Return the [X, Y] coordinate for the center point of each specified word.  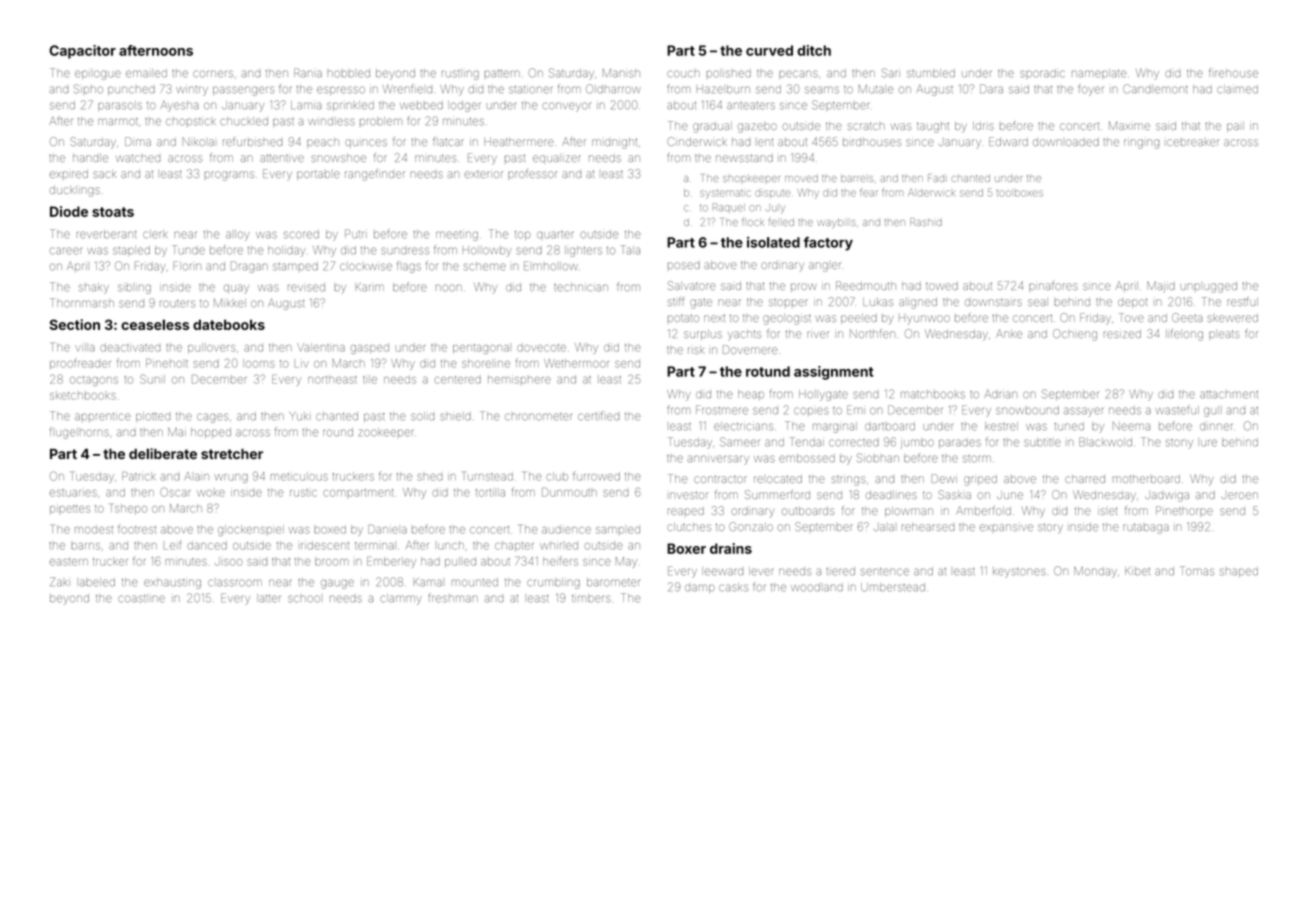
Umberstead [893, 587]
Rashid [926, 222]
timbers [591, 598]
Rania [308, 72]
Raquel [729, 208]
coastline [141, 598]
